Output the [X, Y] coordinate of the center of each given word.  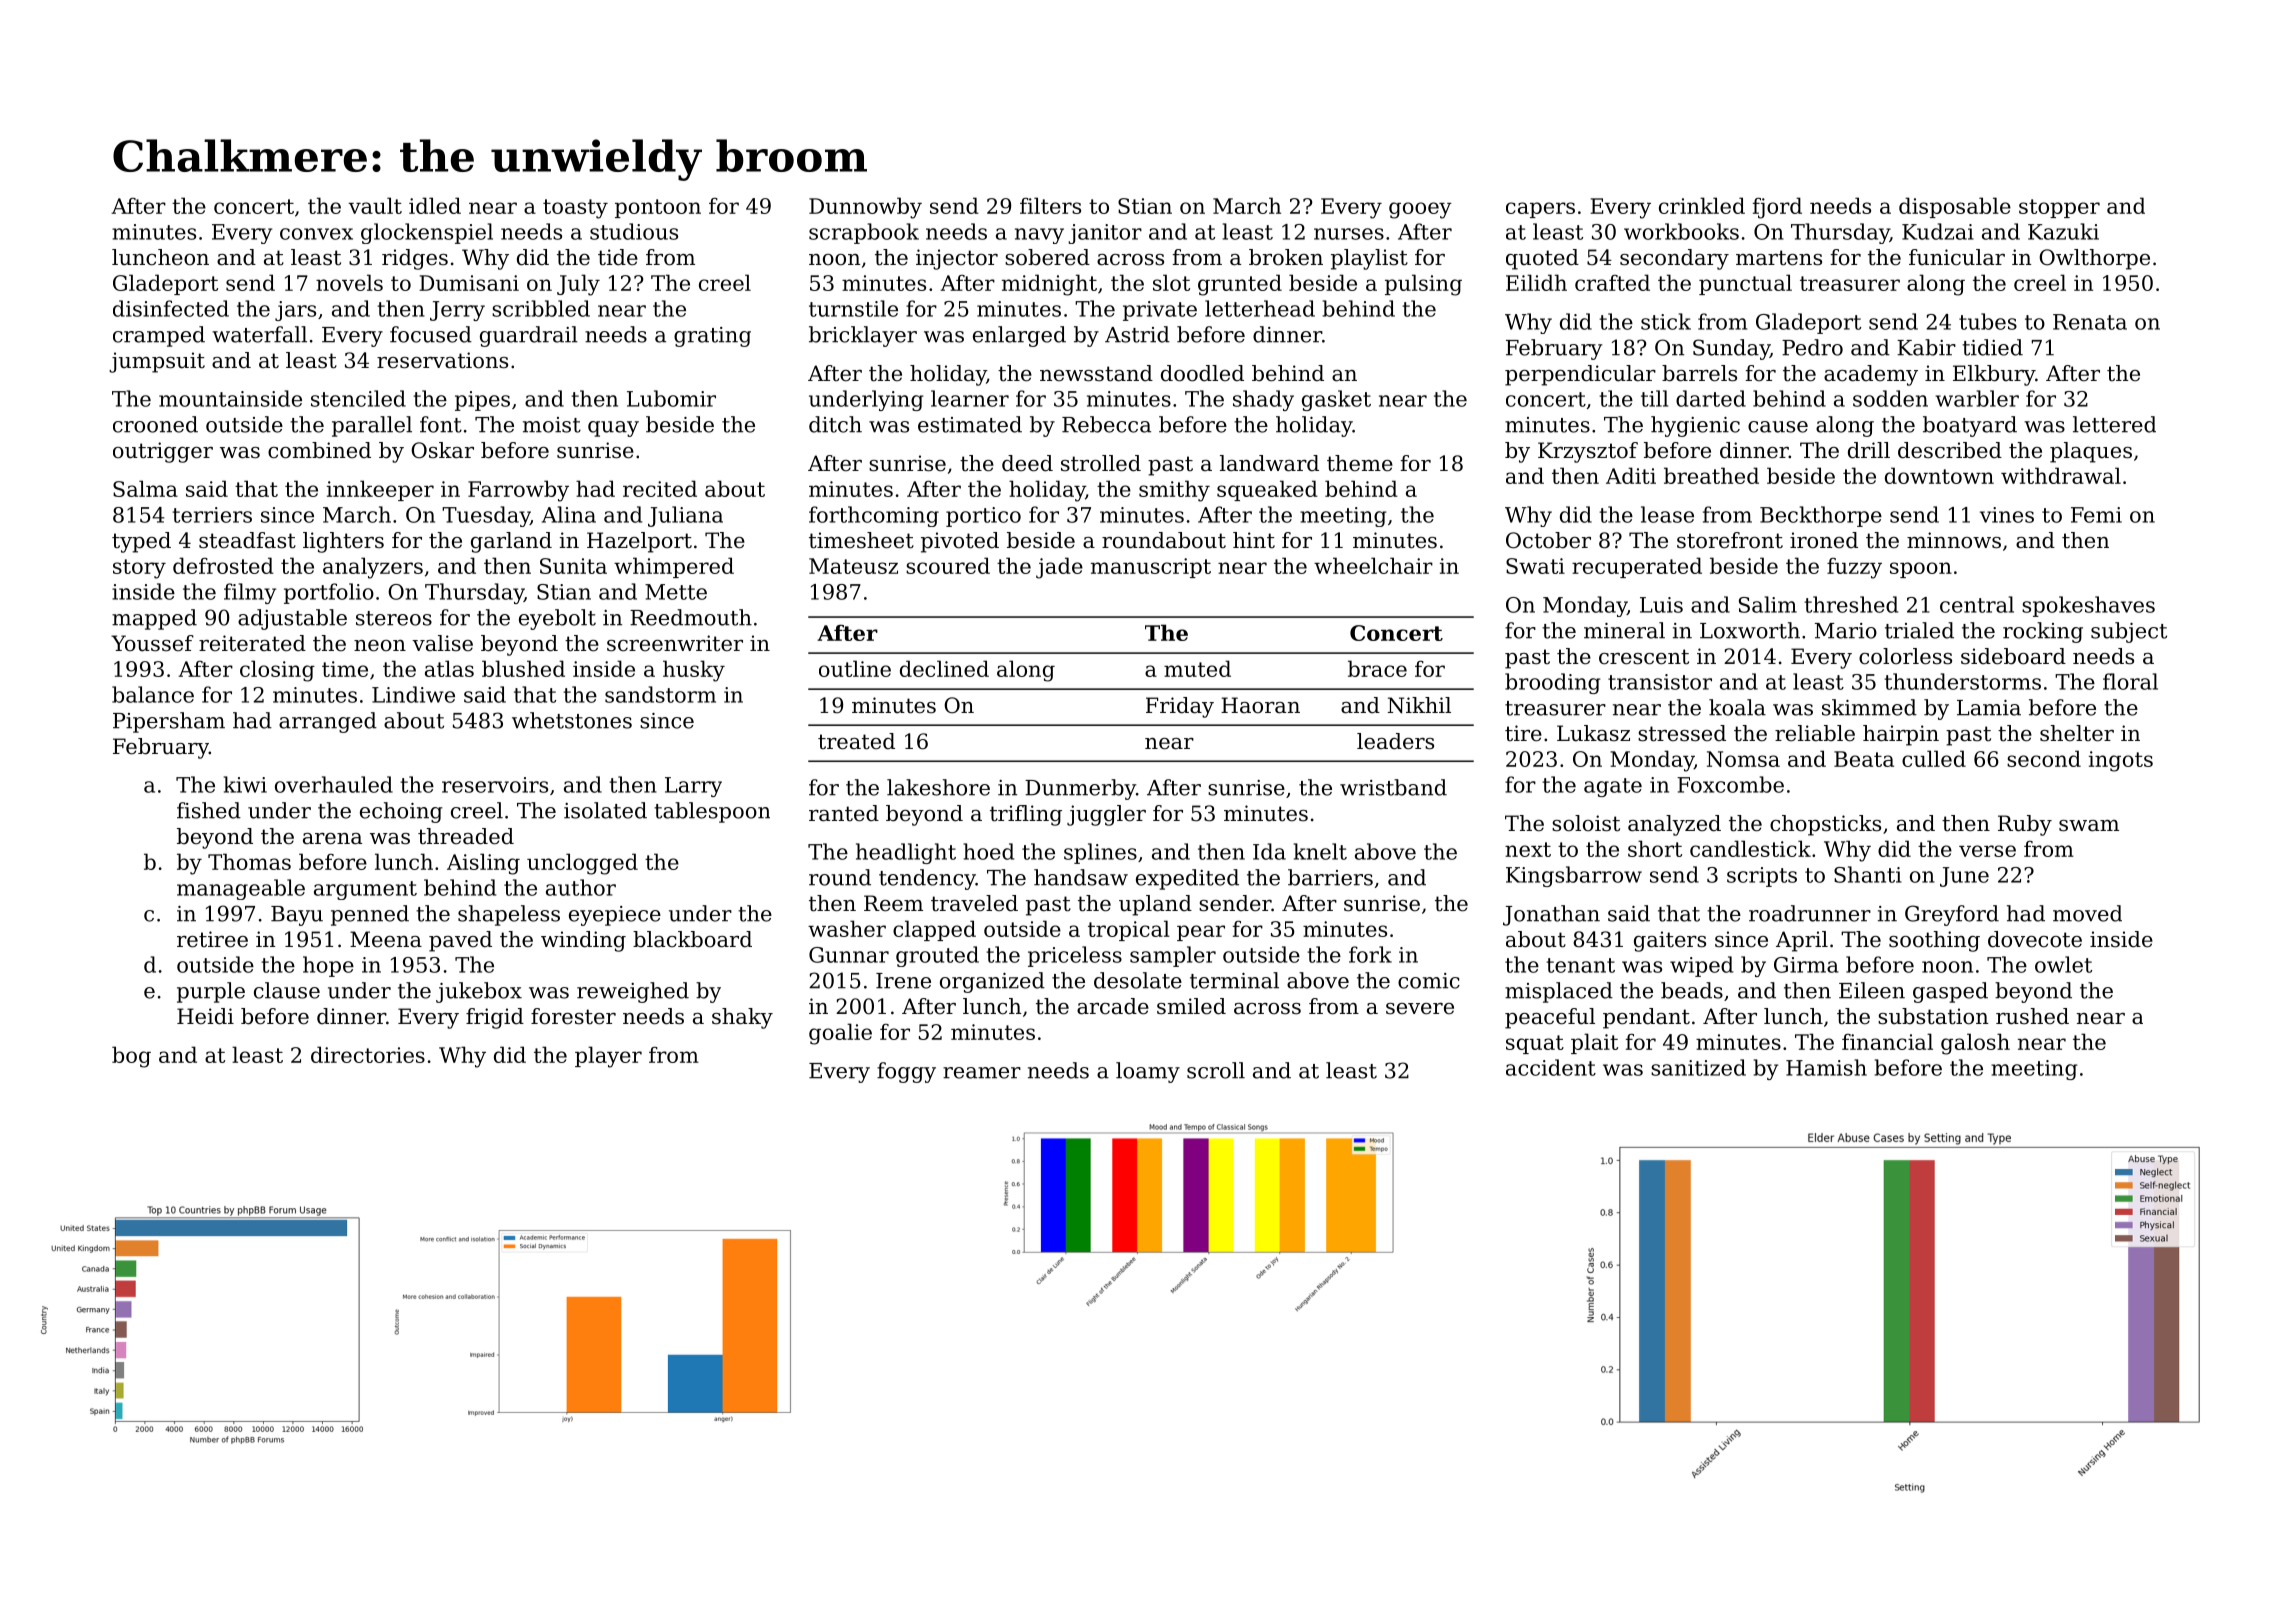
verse [1987, 851]
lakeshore [938, 787]
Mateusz [853, 566]
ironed [1824, 540]
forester [573, 1016]
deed [1027, 463]
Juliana [685, 516]
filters [1050, 205]
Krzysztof [1588, 452]
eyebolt [557, 619]
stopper [2059, 208]
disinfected [171, 308]
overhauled [334, 784]
